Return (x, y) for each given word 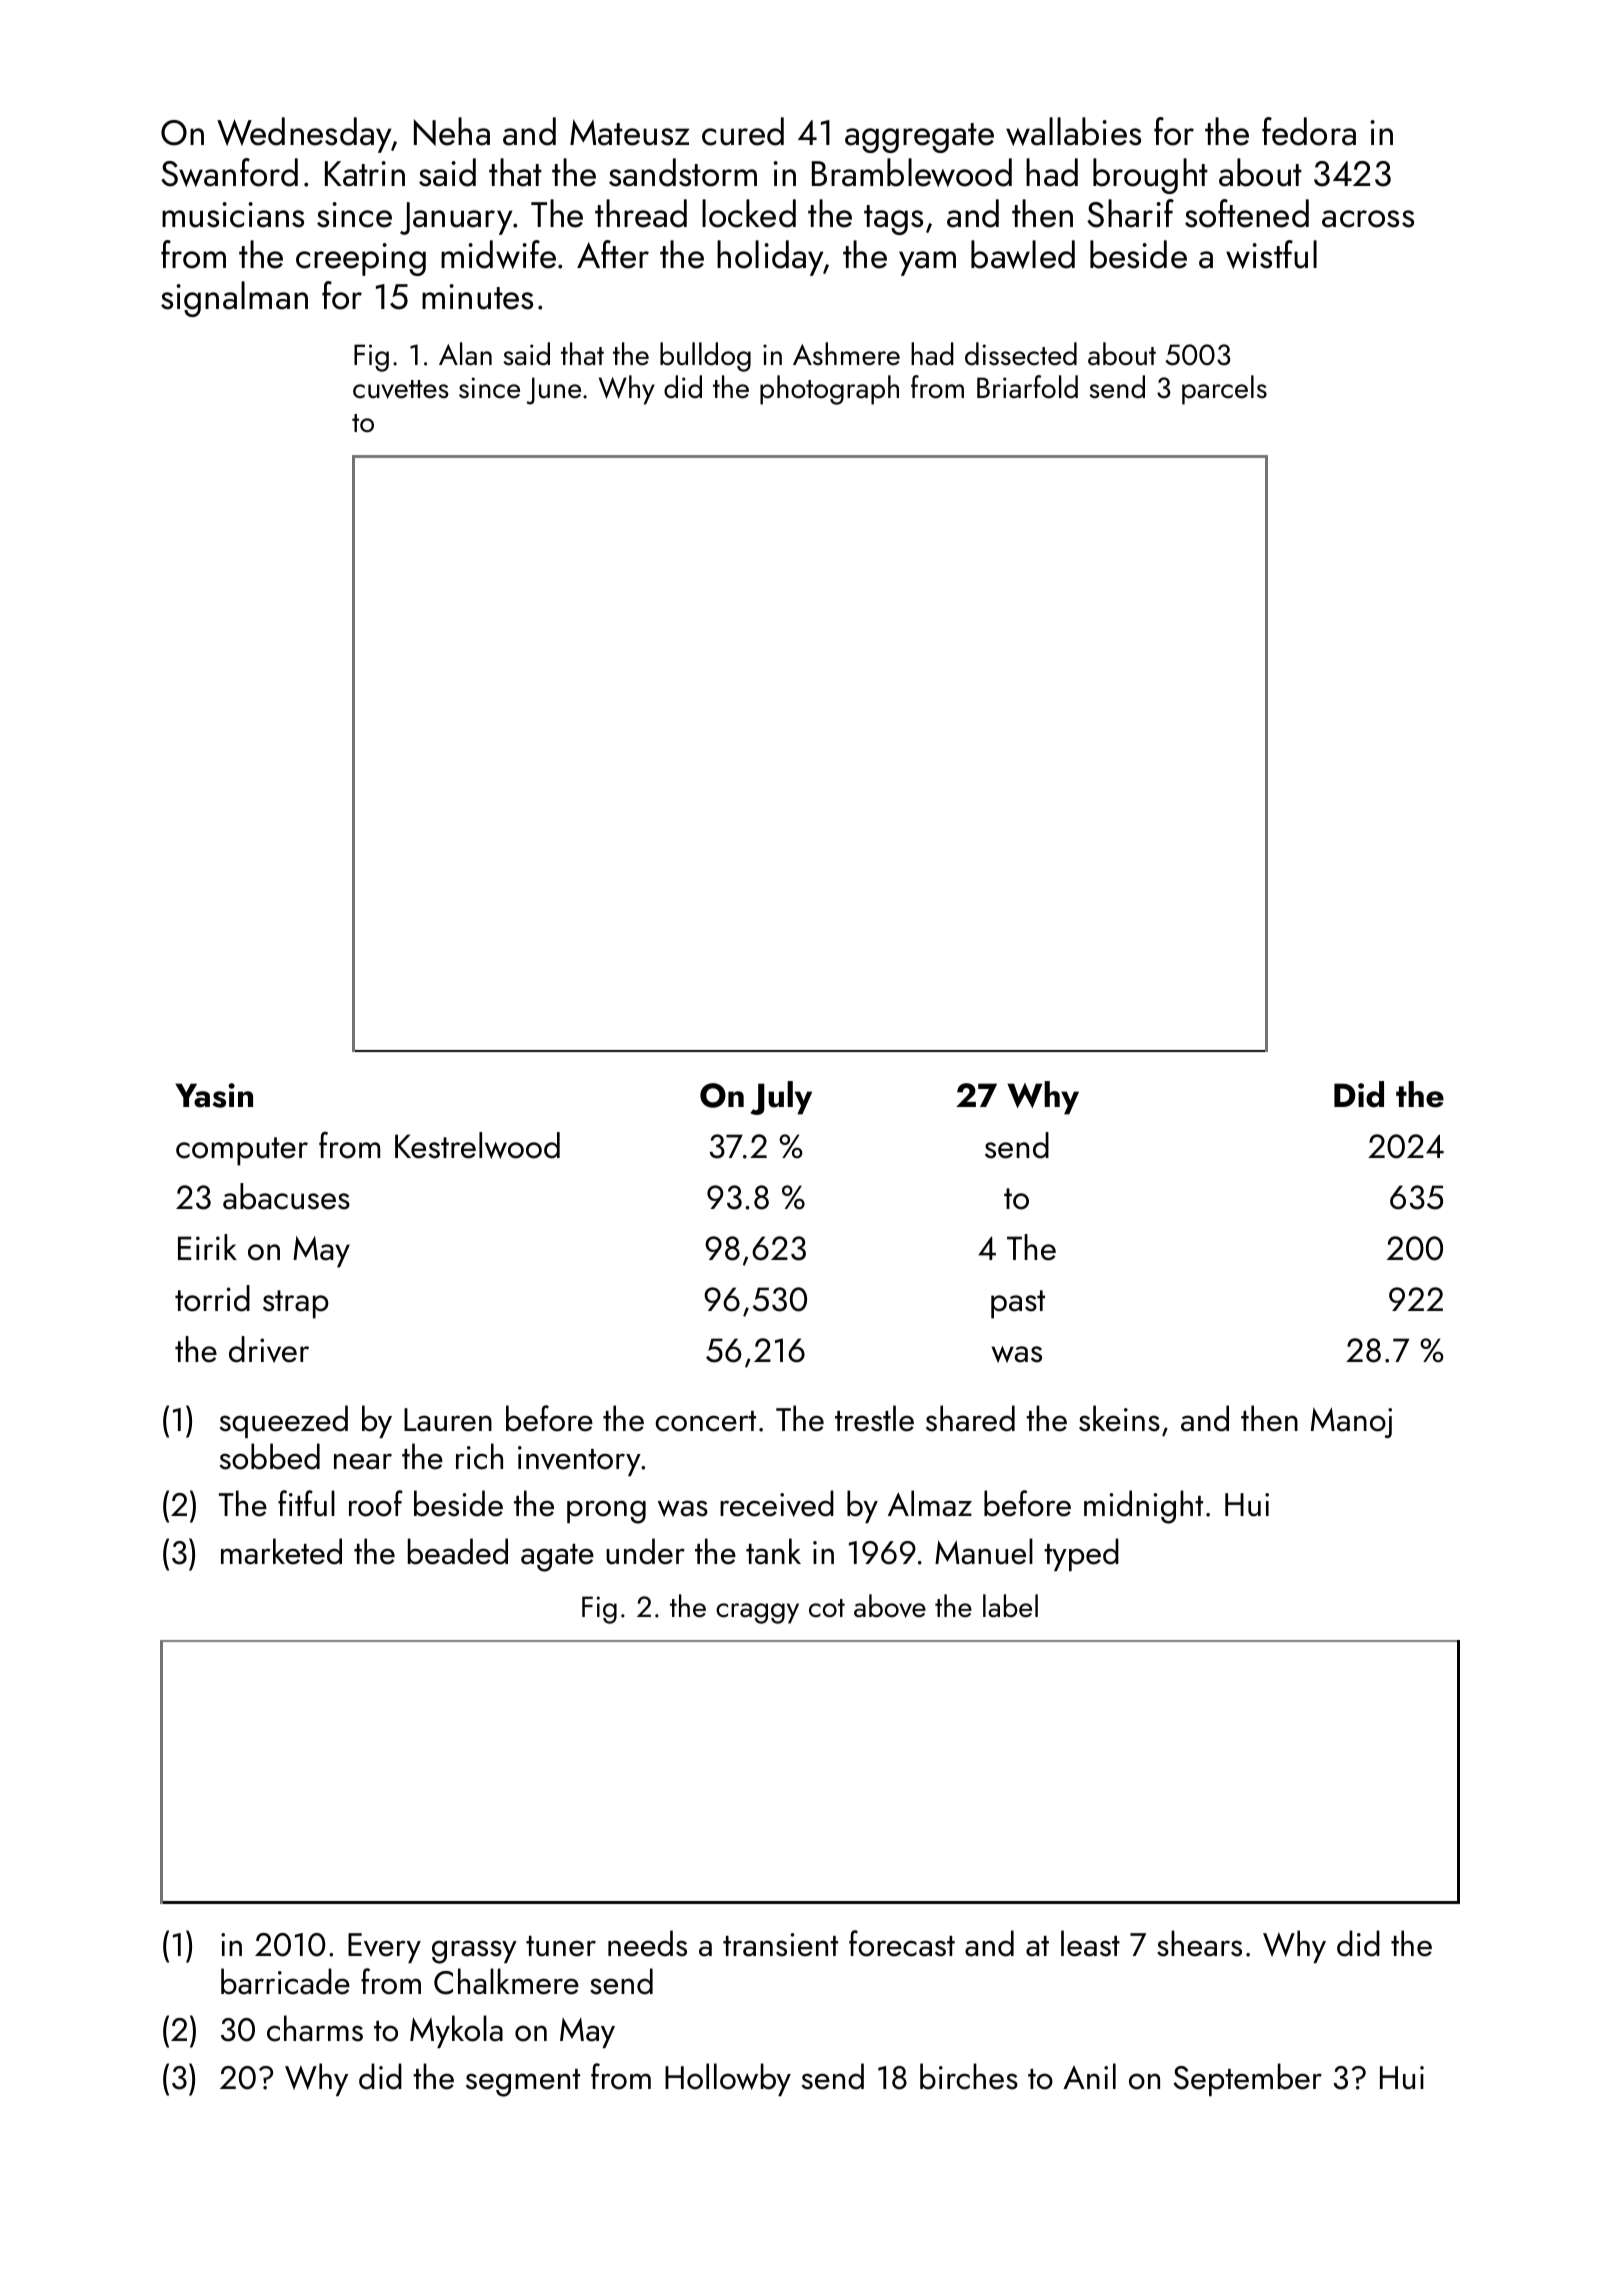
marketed (281, 1551)
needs (647, 1943)
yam (927, 263)
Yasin (214, 1095)
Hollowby (728, 2079)
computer (242, 1151)
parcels (1224, 390)
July (781, 1098)
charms (315, 2028)
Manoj (1351, 1422)
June (554, 391)
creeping (361, 259)
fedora (1309, 131)
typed (1081, 1554)
